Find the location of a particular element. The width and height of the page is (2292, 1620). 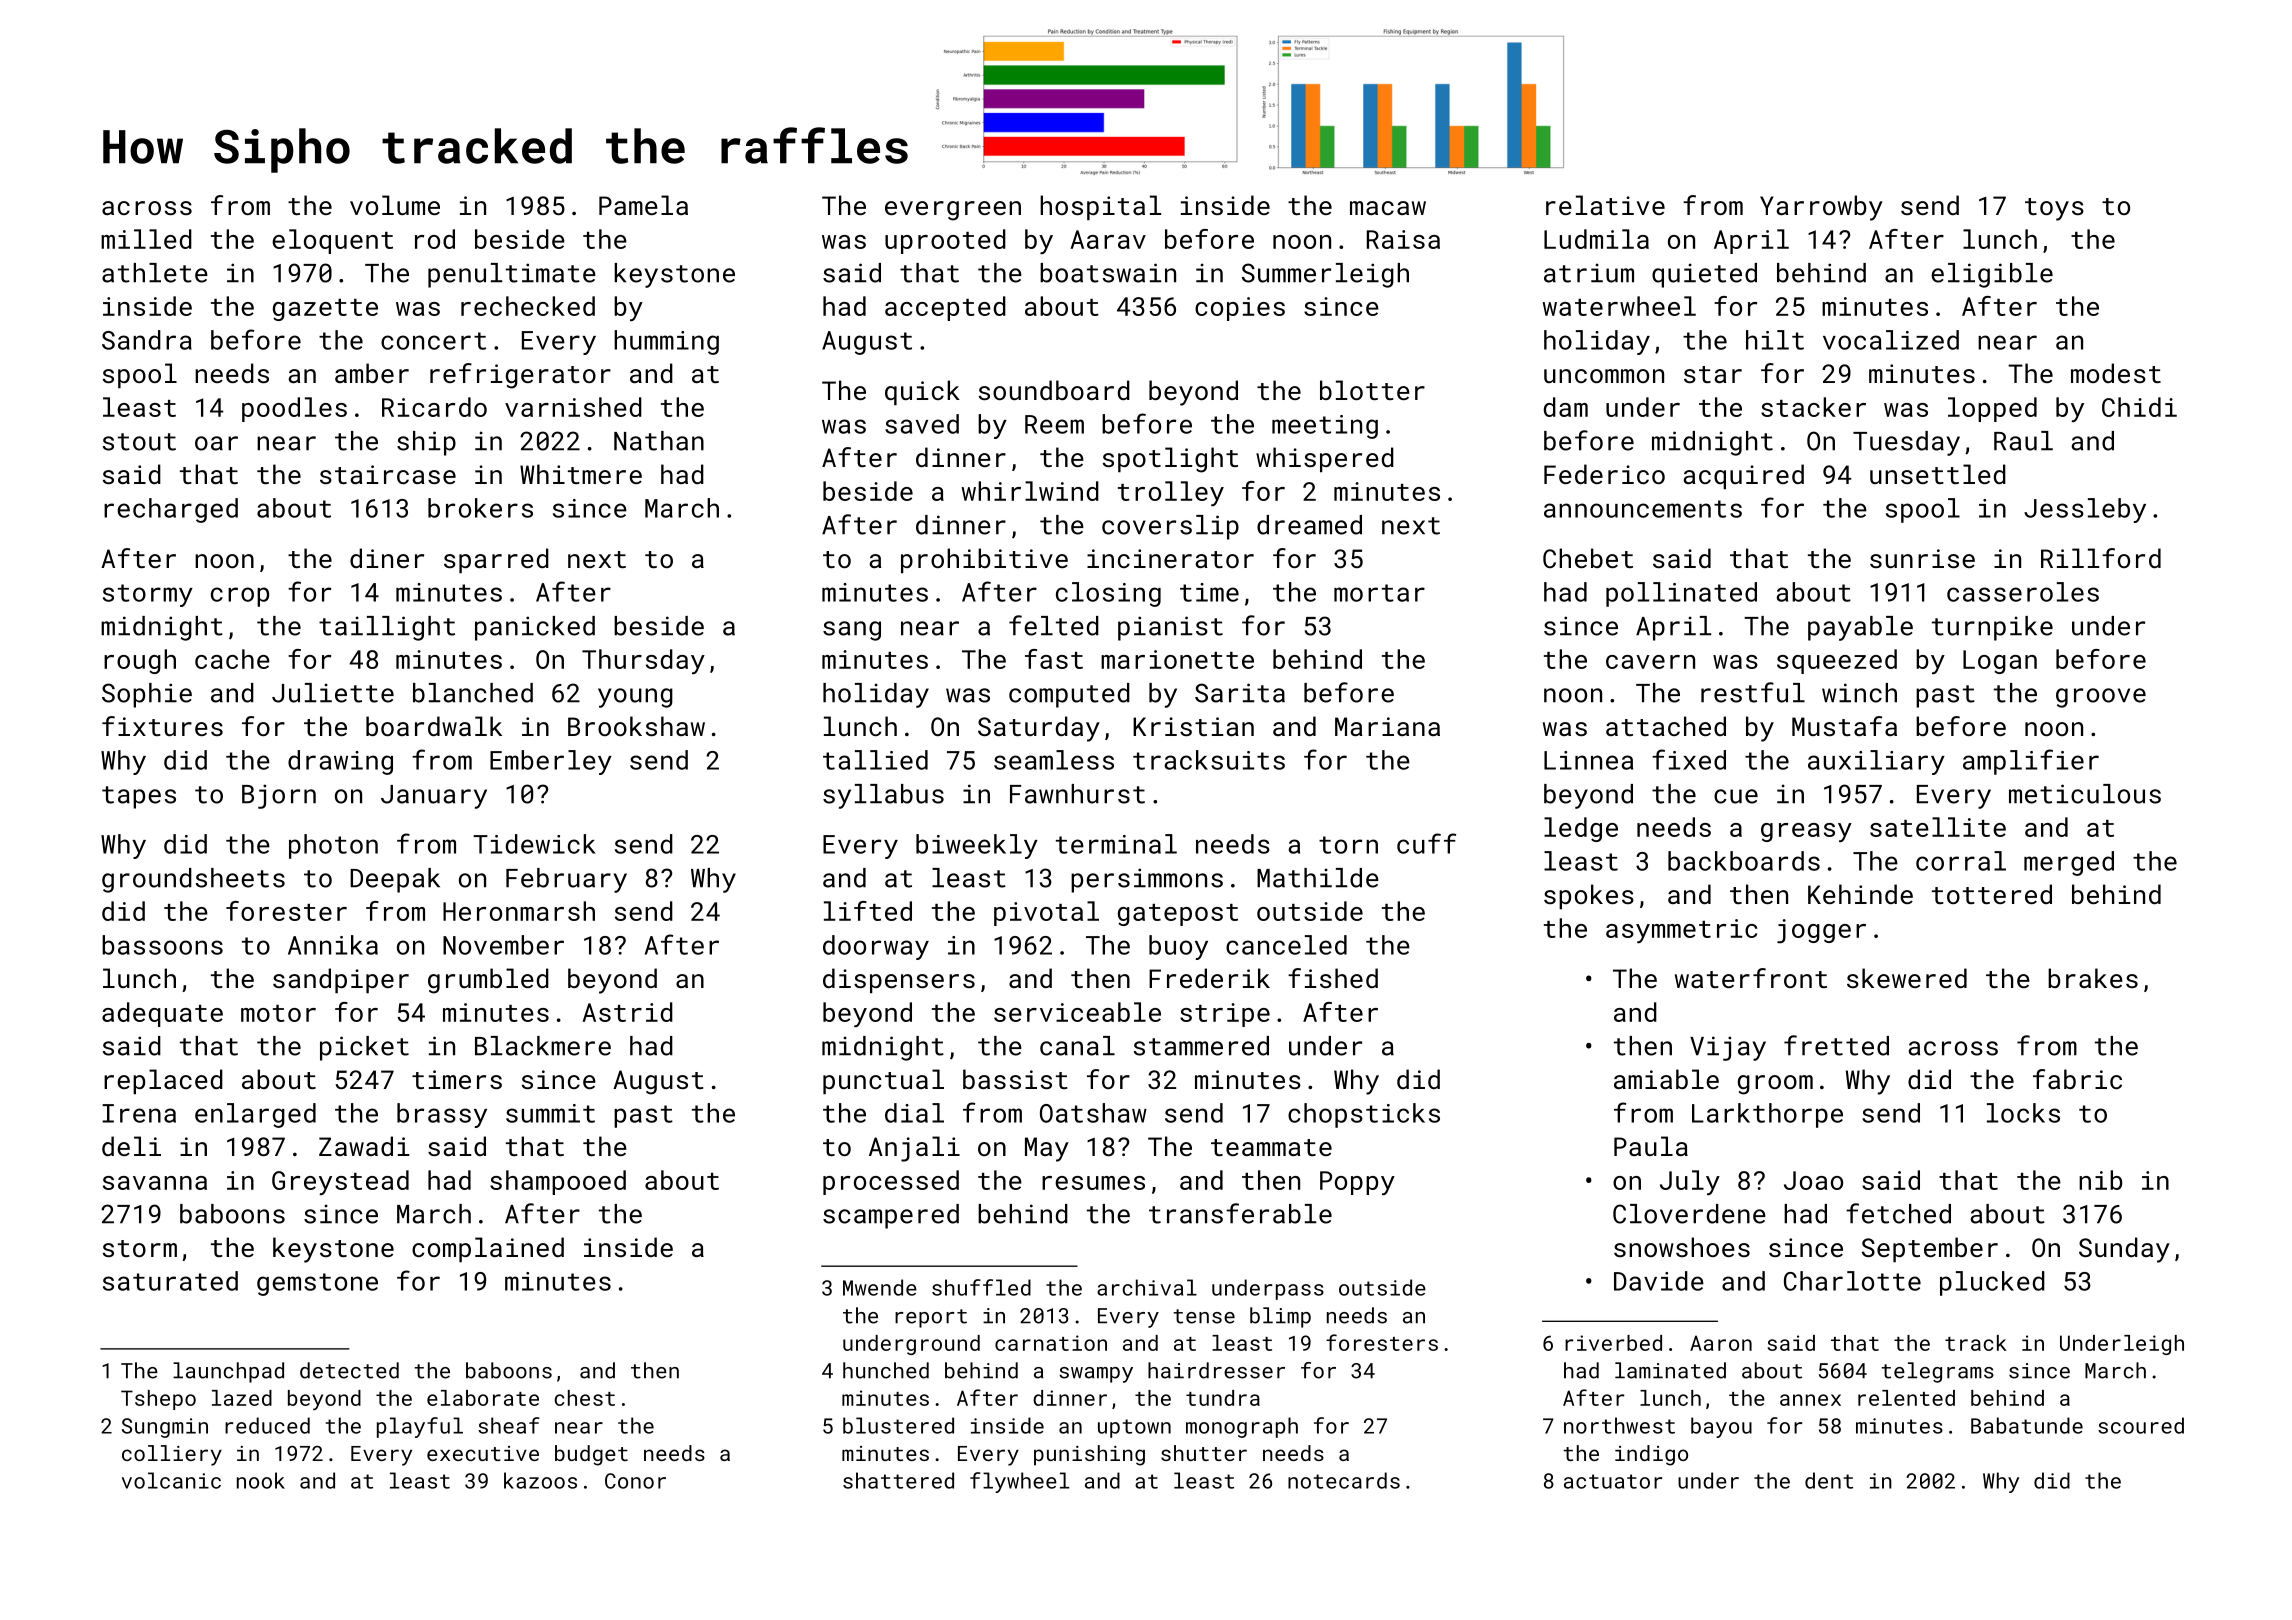

adequate is located at coordinates (162, 1014).
